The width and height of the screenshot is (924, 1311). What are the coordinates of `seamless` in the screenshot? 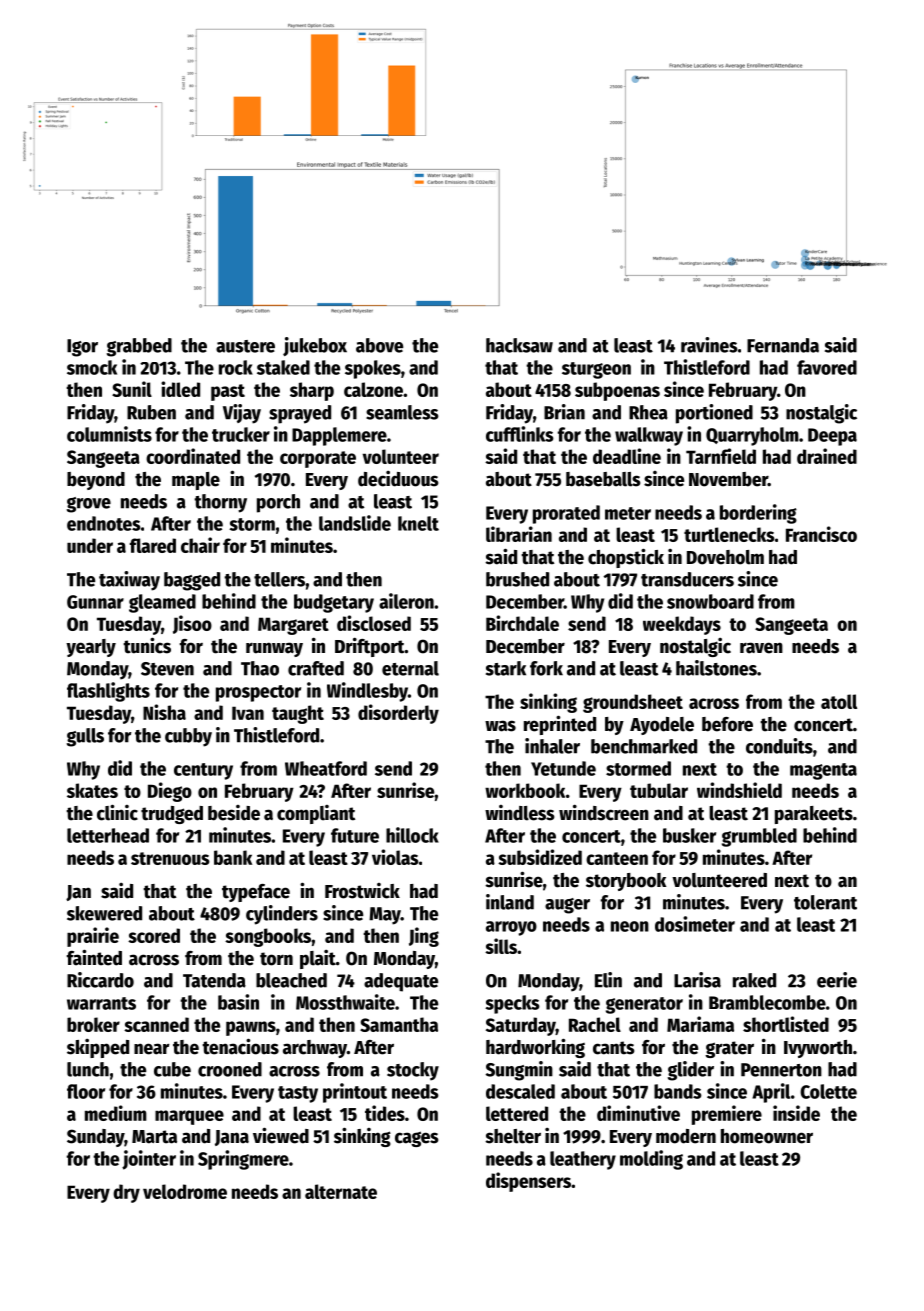 It's located at (402, 412).
